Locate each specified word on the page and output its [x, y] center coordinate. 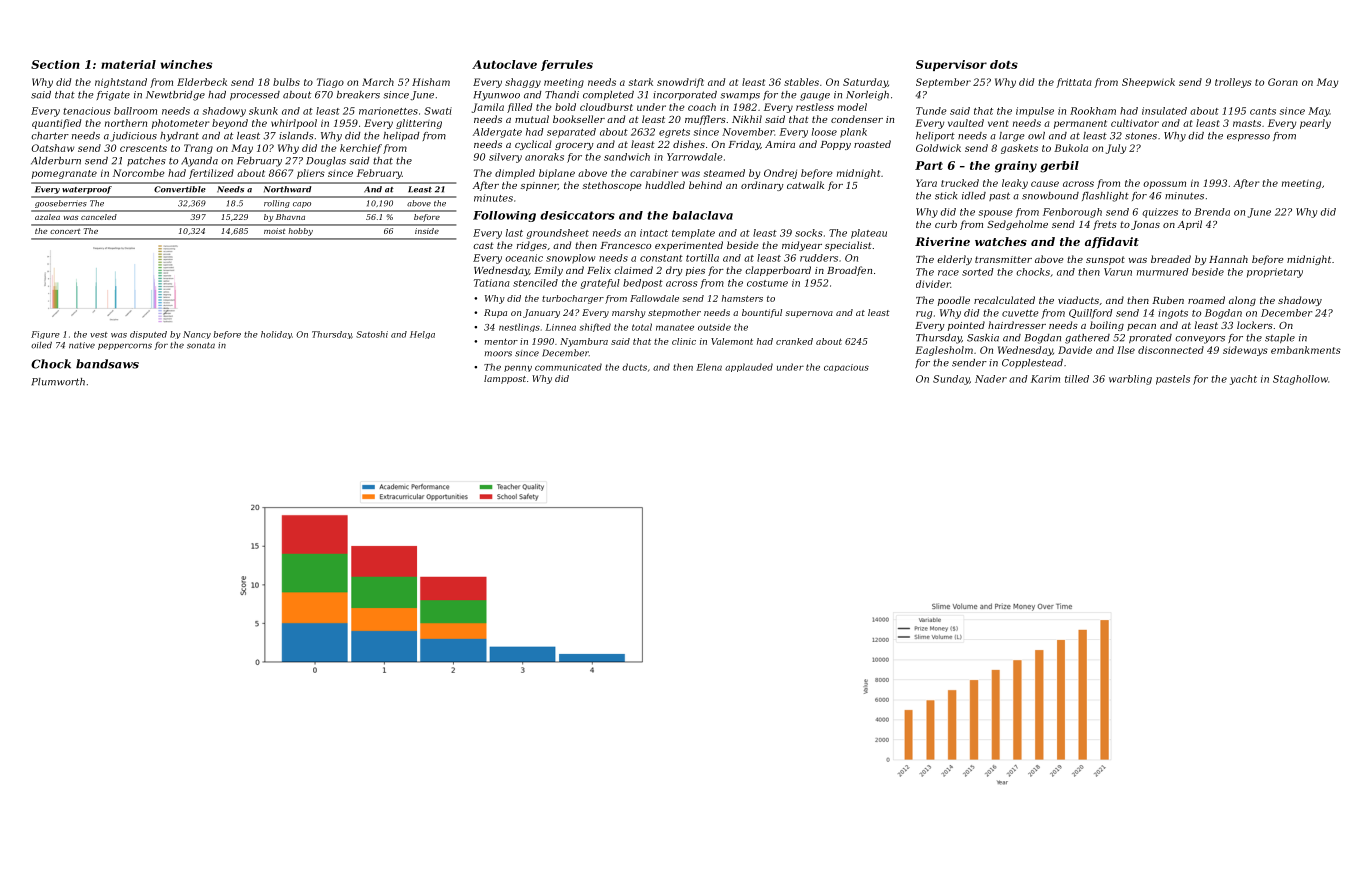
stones [1141, 136]
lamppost [505, 379]
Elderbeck [202, 82]
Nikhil [747, 119]
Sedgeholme [1017, 225]
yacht [1243, 380]
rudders [819, 258]
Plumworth [58, 382]
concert [65, 231]
